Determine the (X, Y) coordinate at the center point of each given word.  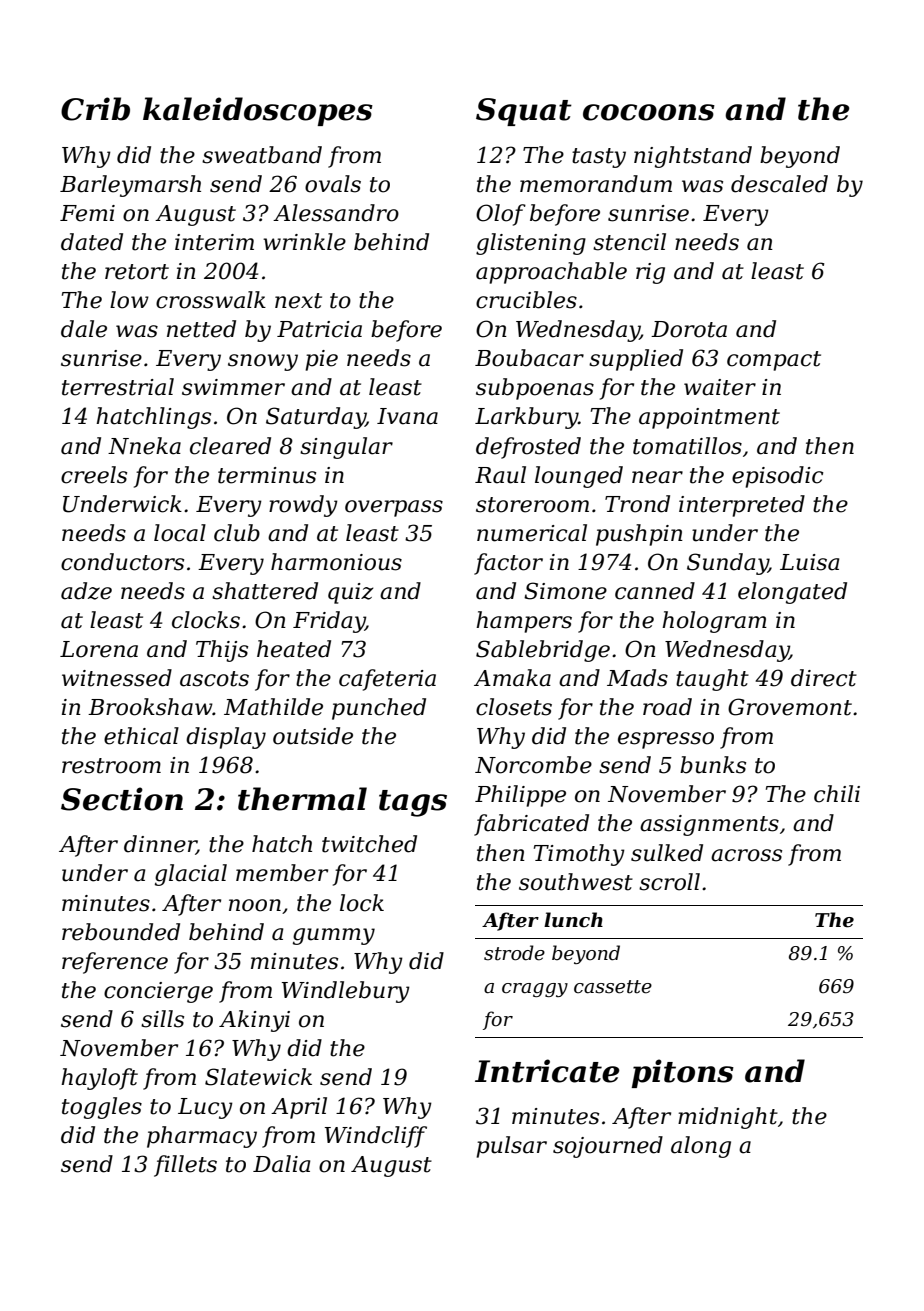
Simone (565, 591)
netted (201, 329)
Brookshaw (150, 707)
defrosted (528, 448)
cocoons (649, 112)
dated (92, 242)
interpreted (742, 506)
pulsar (511, 1147)
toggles (102, 1108)
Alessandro (336, 213)
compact (774, 361)
